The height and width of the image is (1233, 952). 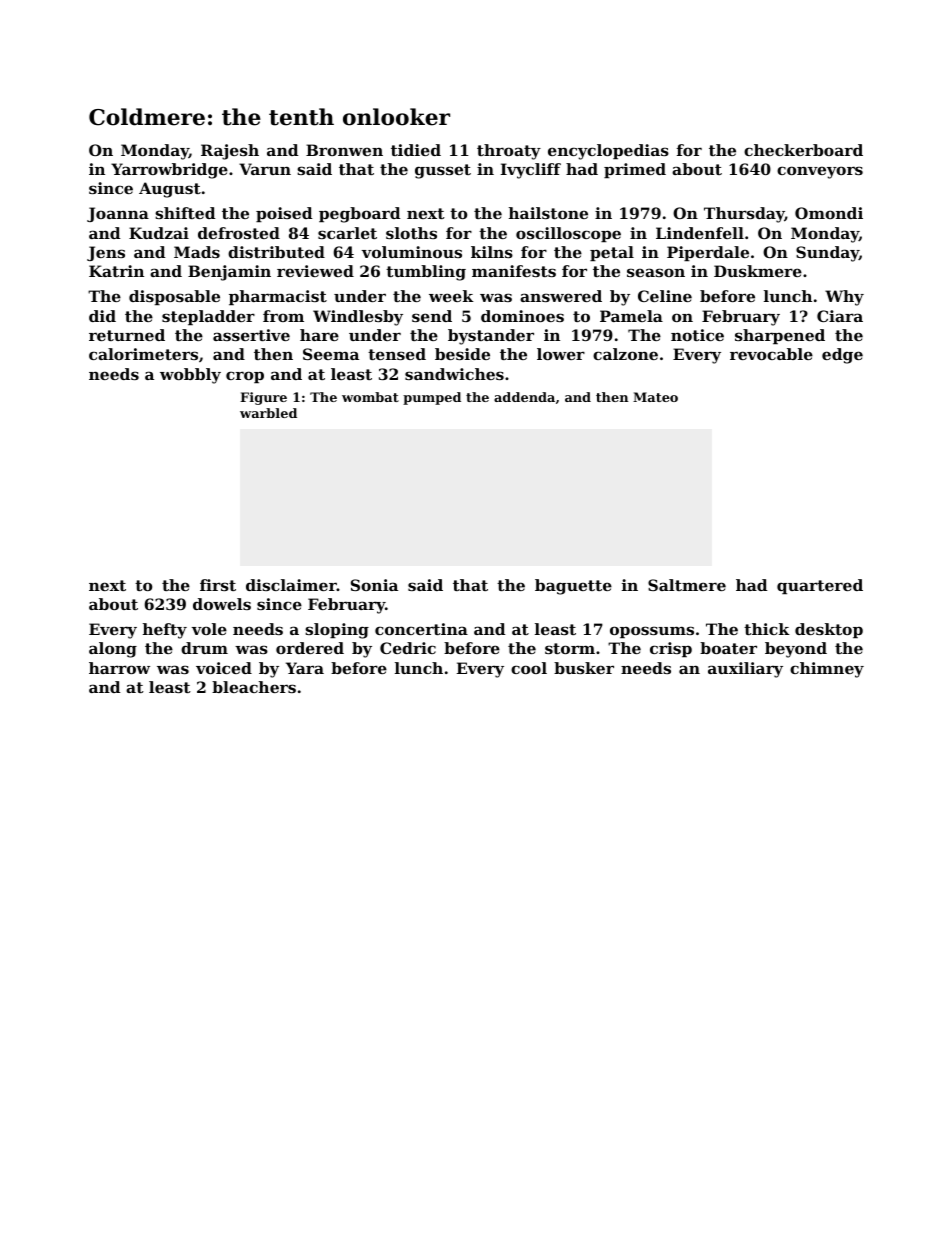 I want to click on did, so click(x=102, y=316).
